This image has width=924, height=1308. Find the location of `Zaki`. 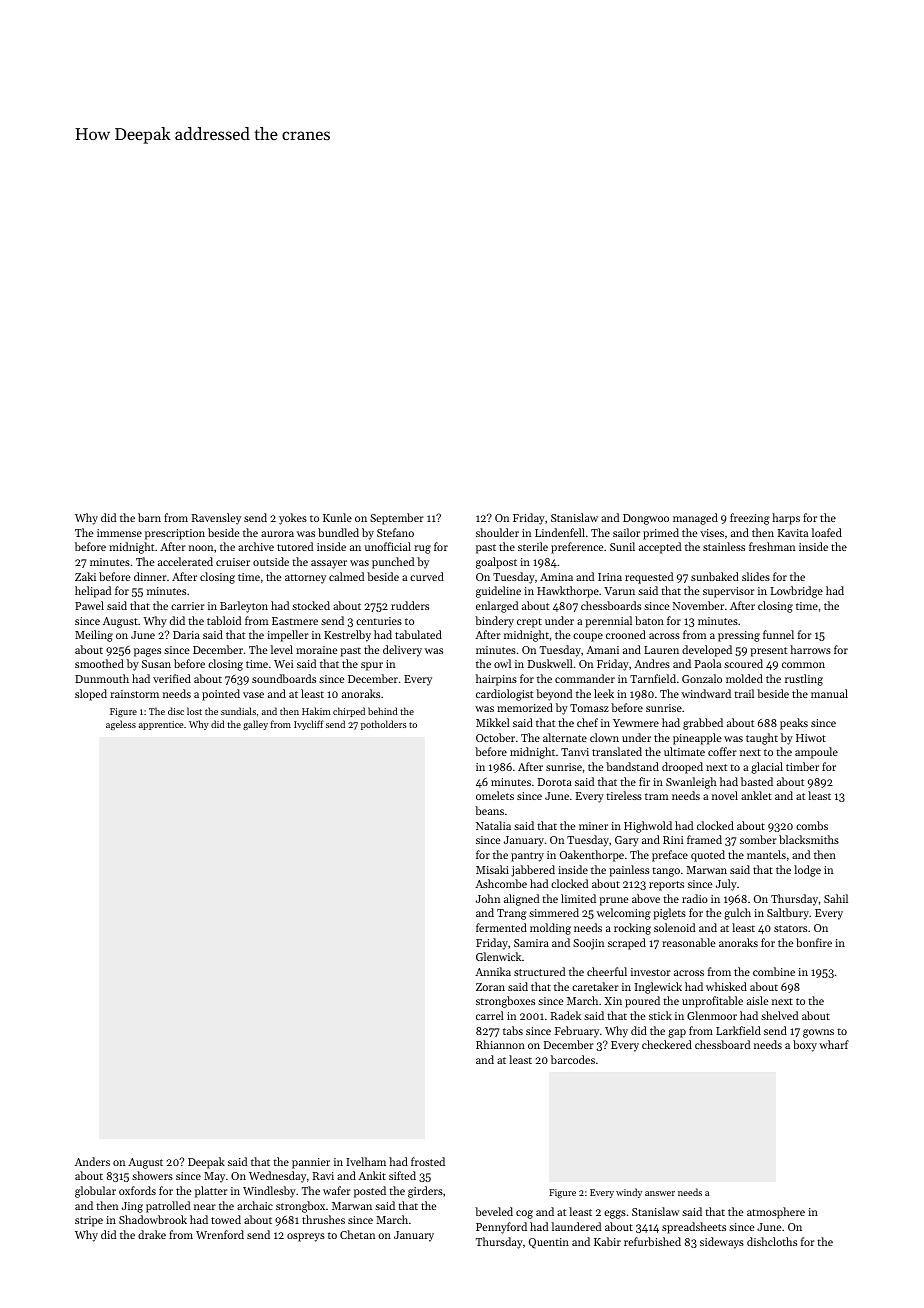

Zaki is located at coordinates (85, 576).
